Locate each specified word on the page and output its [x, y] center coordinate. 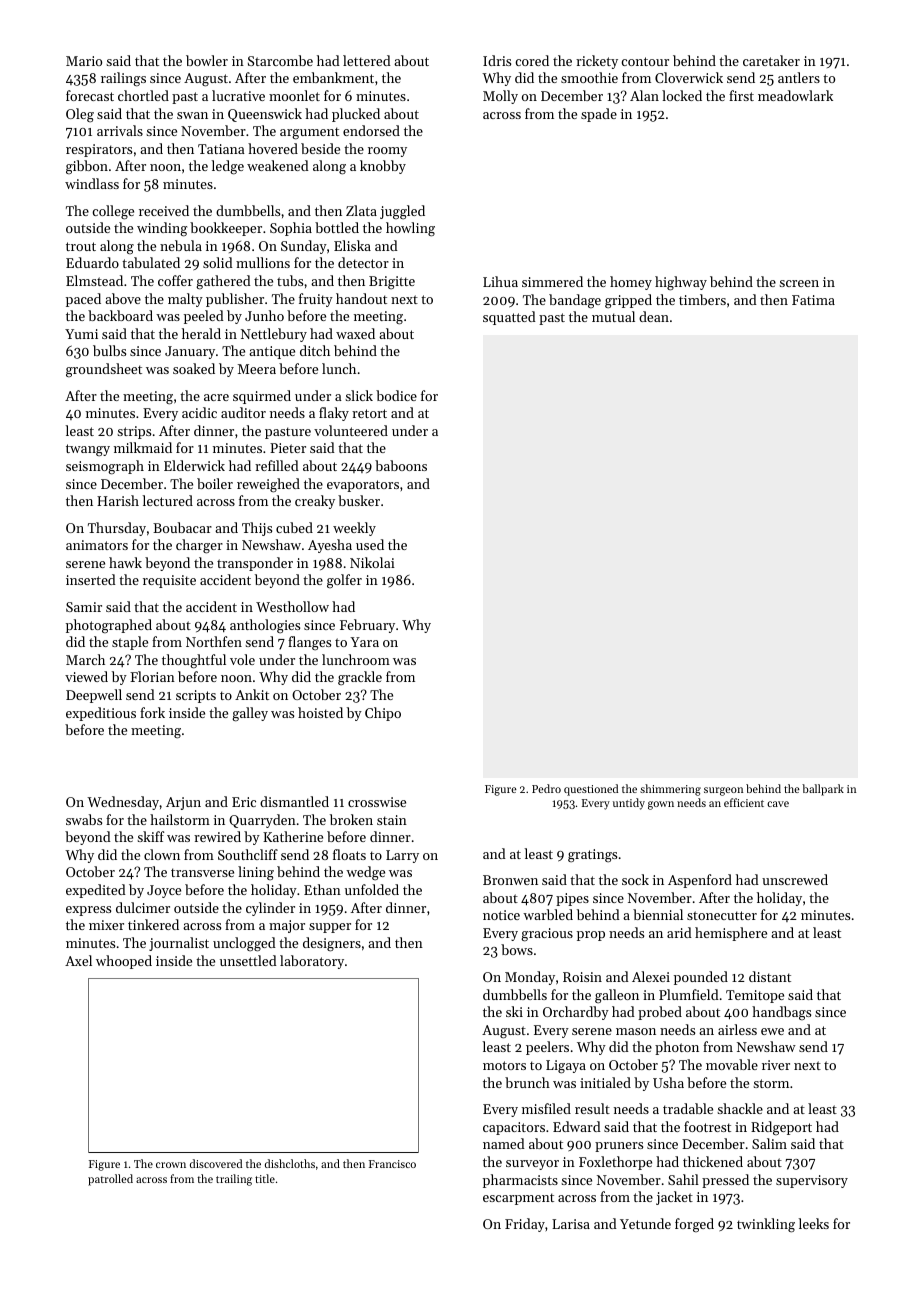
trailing [234, 1180]
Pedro [546, 788]
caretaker [771, 60]
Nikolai [372, 562]
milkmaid [143, 447]
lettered [367, 60]
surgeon [723, 791]
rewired [217, 836]
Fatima [813, 300]
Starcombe [280, 60]
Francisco [392, 1164]
